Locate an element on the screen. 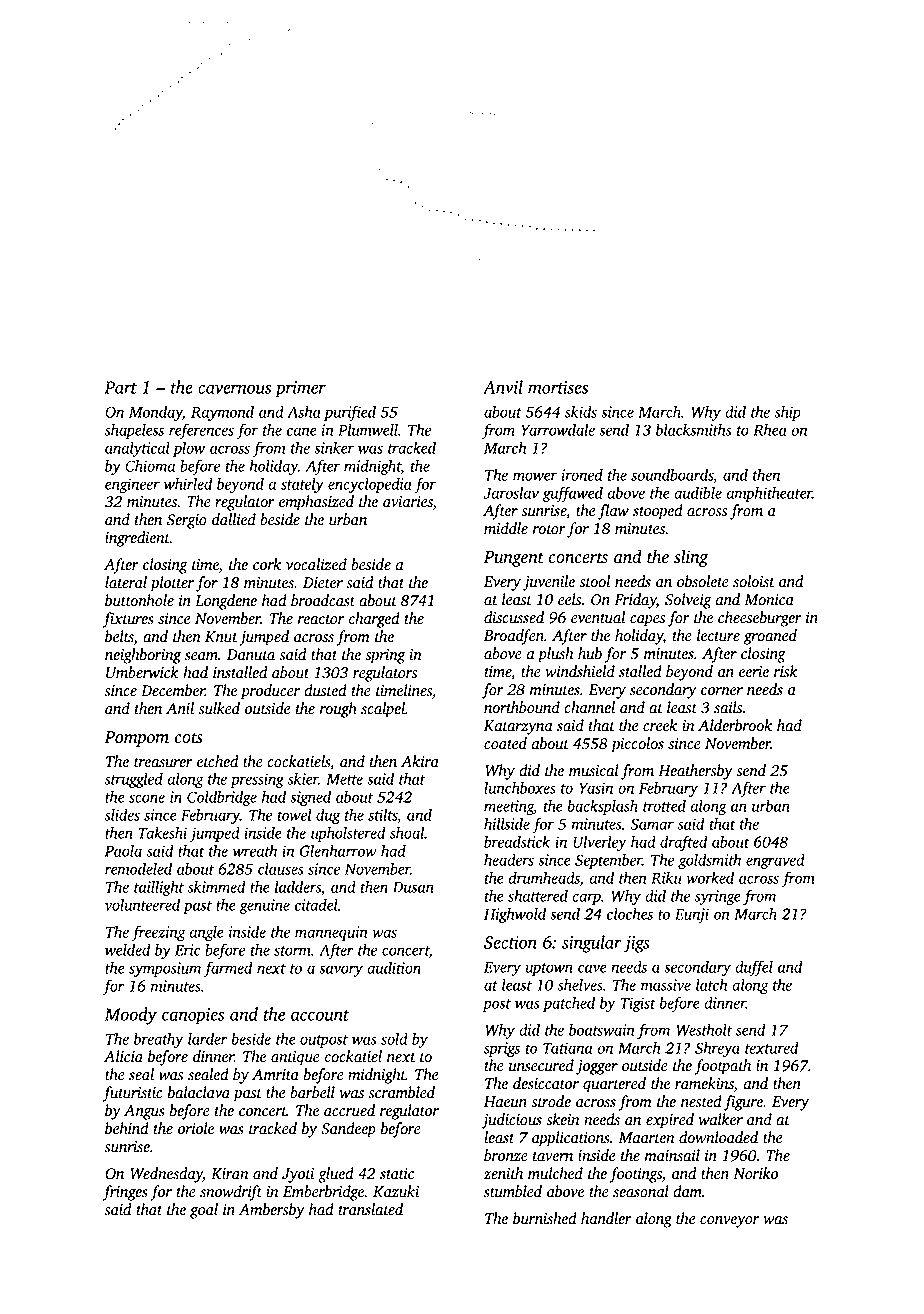 This screenshot has width=924, height=1314. aviaries is located at coordinates (408, 503).
